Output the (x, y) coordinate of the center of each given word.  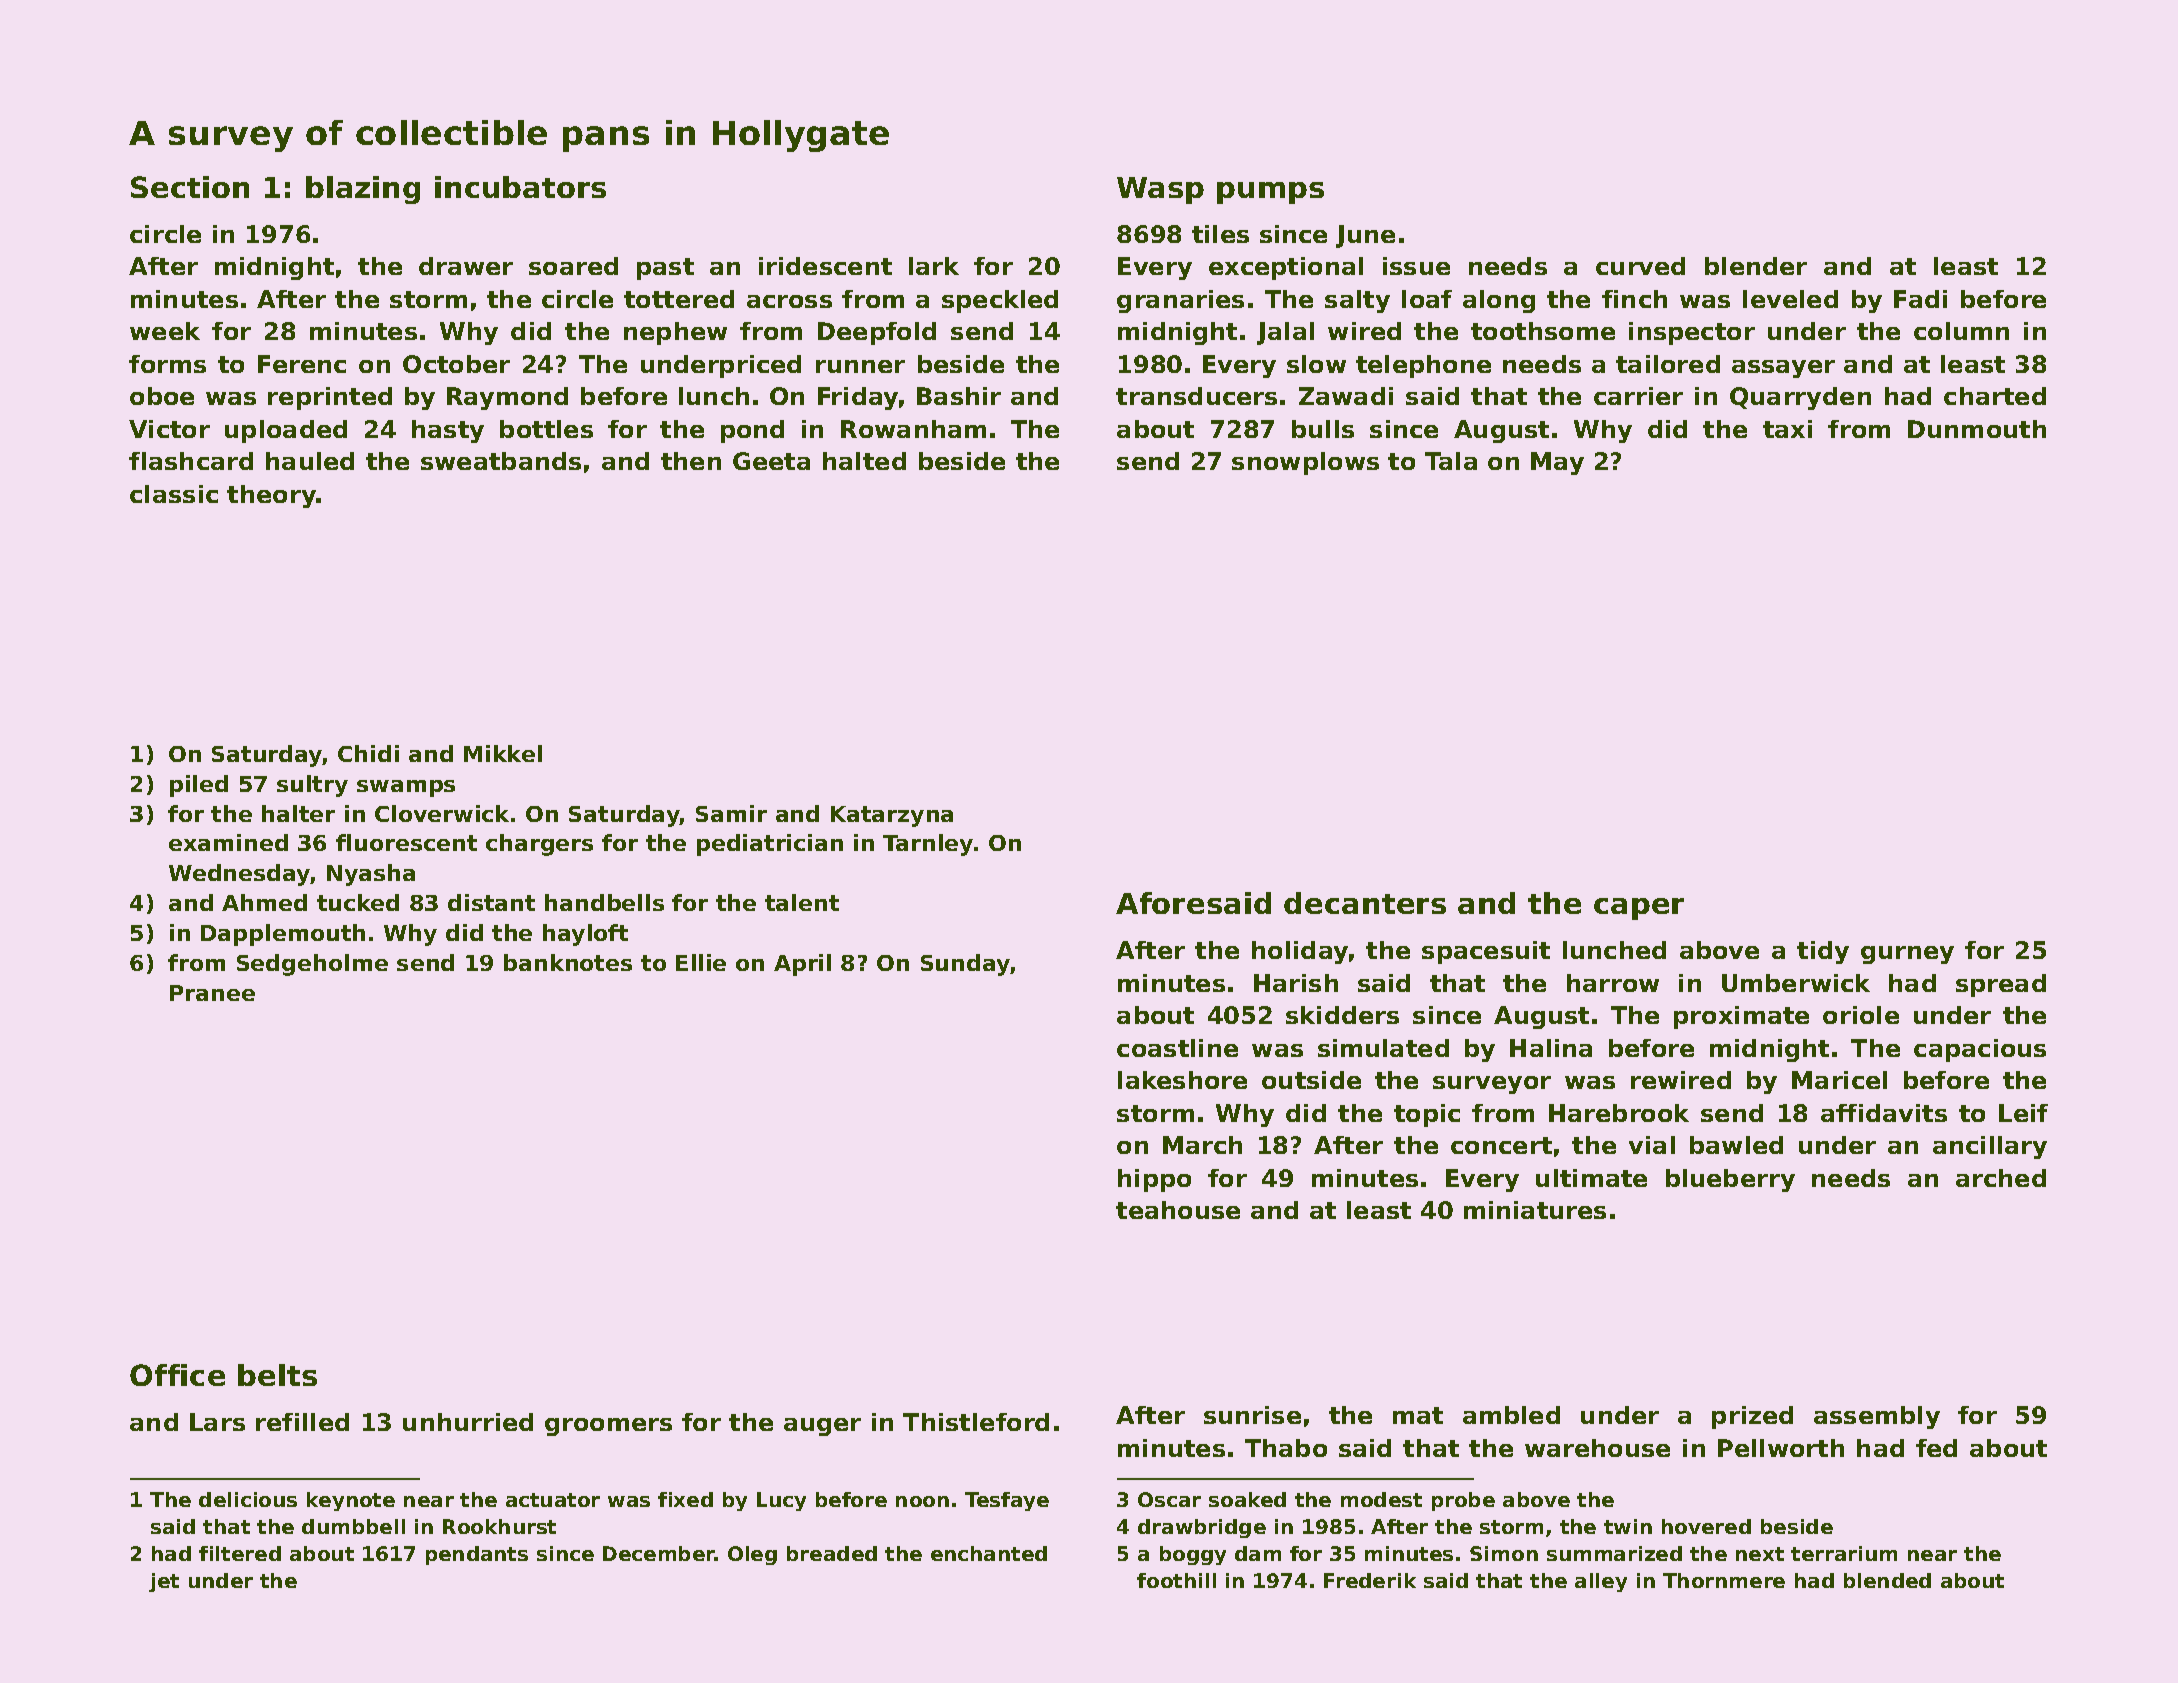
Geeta (771, 461)
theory (272, 496)
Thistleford (976, 1422)
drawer (466, 266)
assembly (1877, 1417)
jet (164, 1582)
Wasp (1160, 190)
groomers (608, 1427)
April (802, 965)
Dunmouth (1977, 429)
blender (1756, 266)
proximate (1741, 1017)
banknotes (568, 962)
